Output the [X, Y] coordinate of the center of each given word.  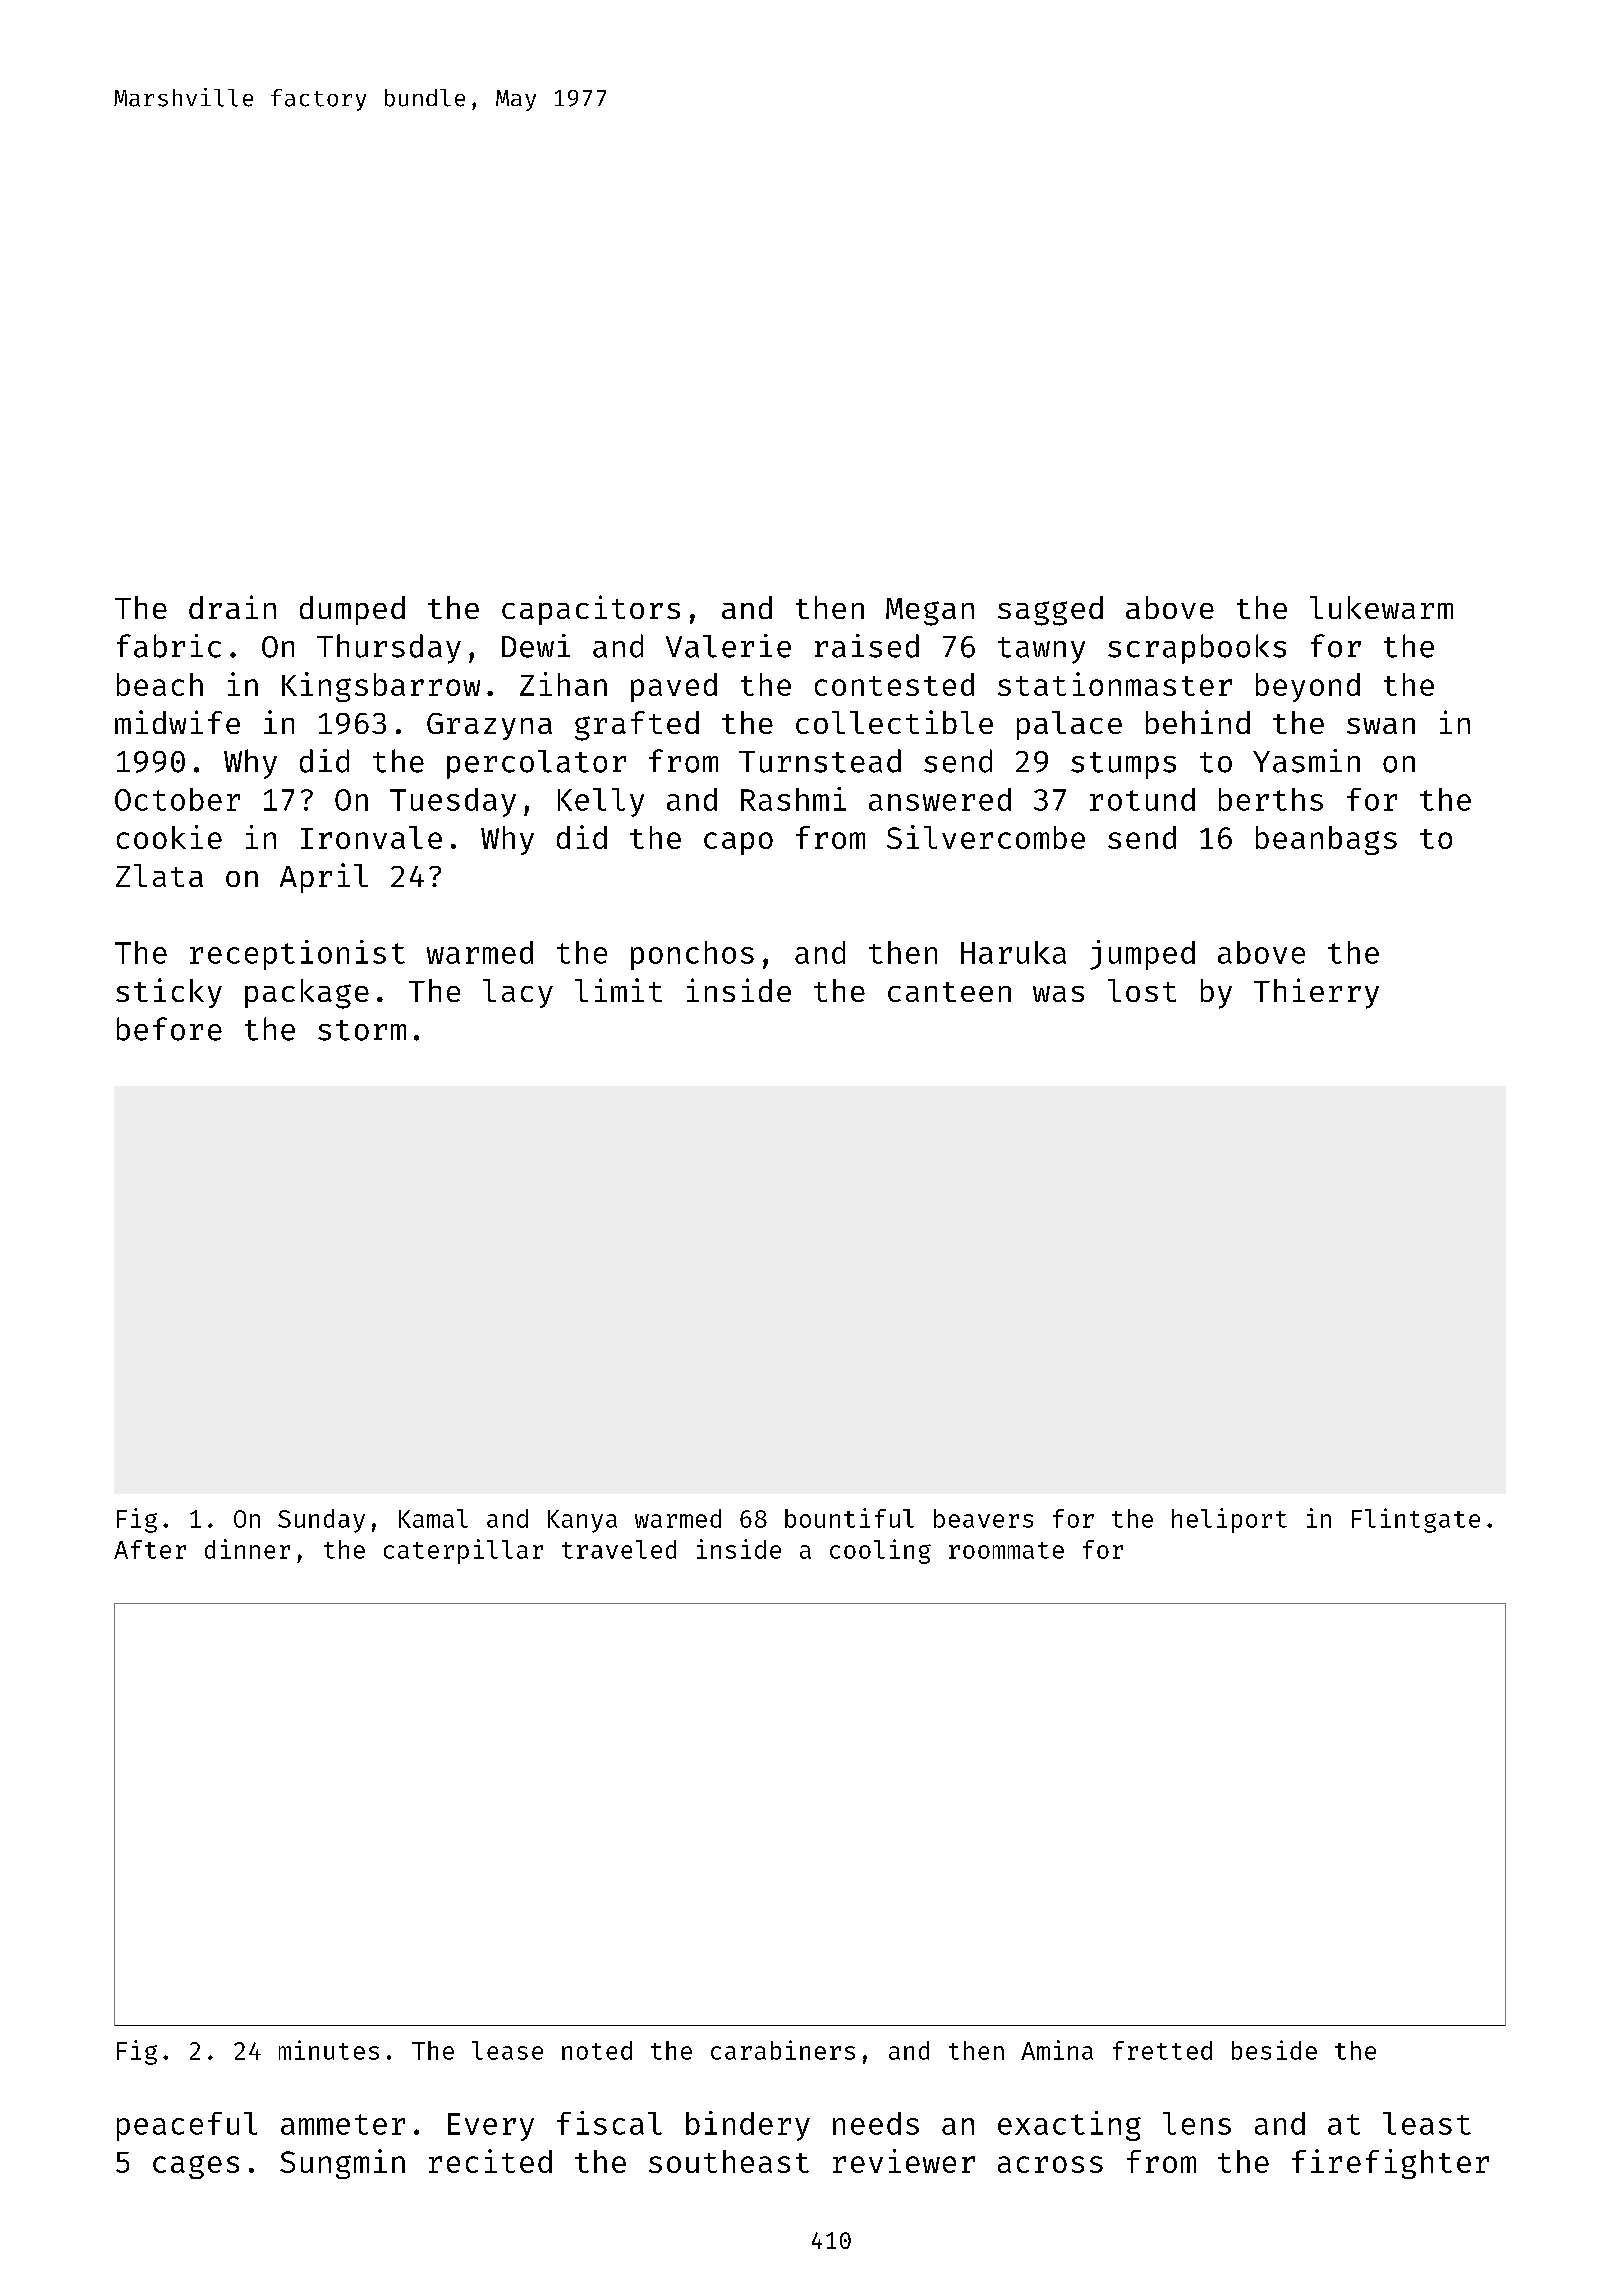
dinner [247, 1549]
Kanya [582, 1521]
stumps [1123, 765]
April [324, 878]
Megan [930, 612]
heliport [1229, 1520]
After [150, 1549]
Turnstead [820, 761]
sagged [1050, 611]
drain [232, 607]
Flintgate [1416, 1520]
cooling [880, 1551]
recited [490, 2161]
